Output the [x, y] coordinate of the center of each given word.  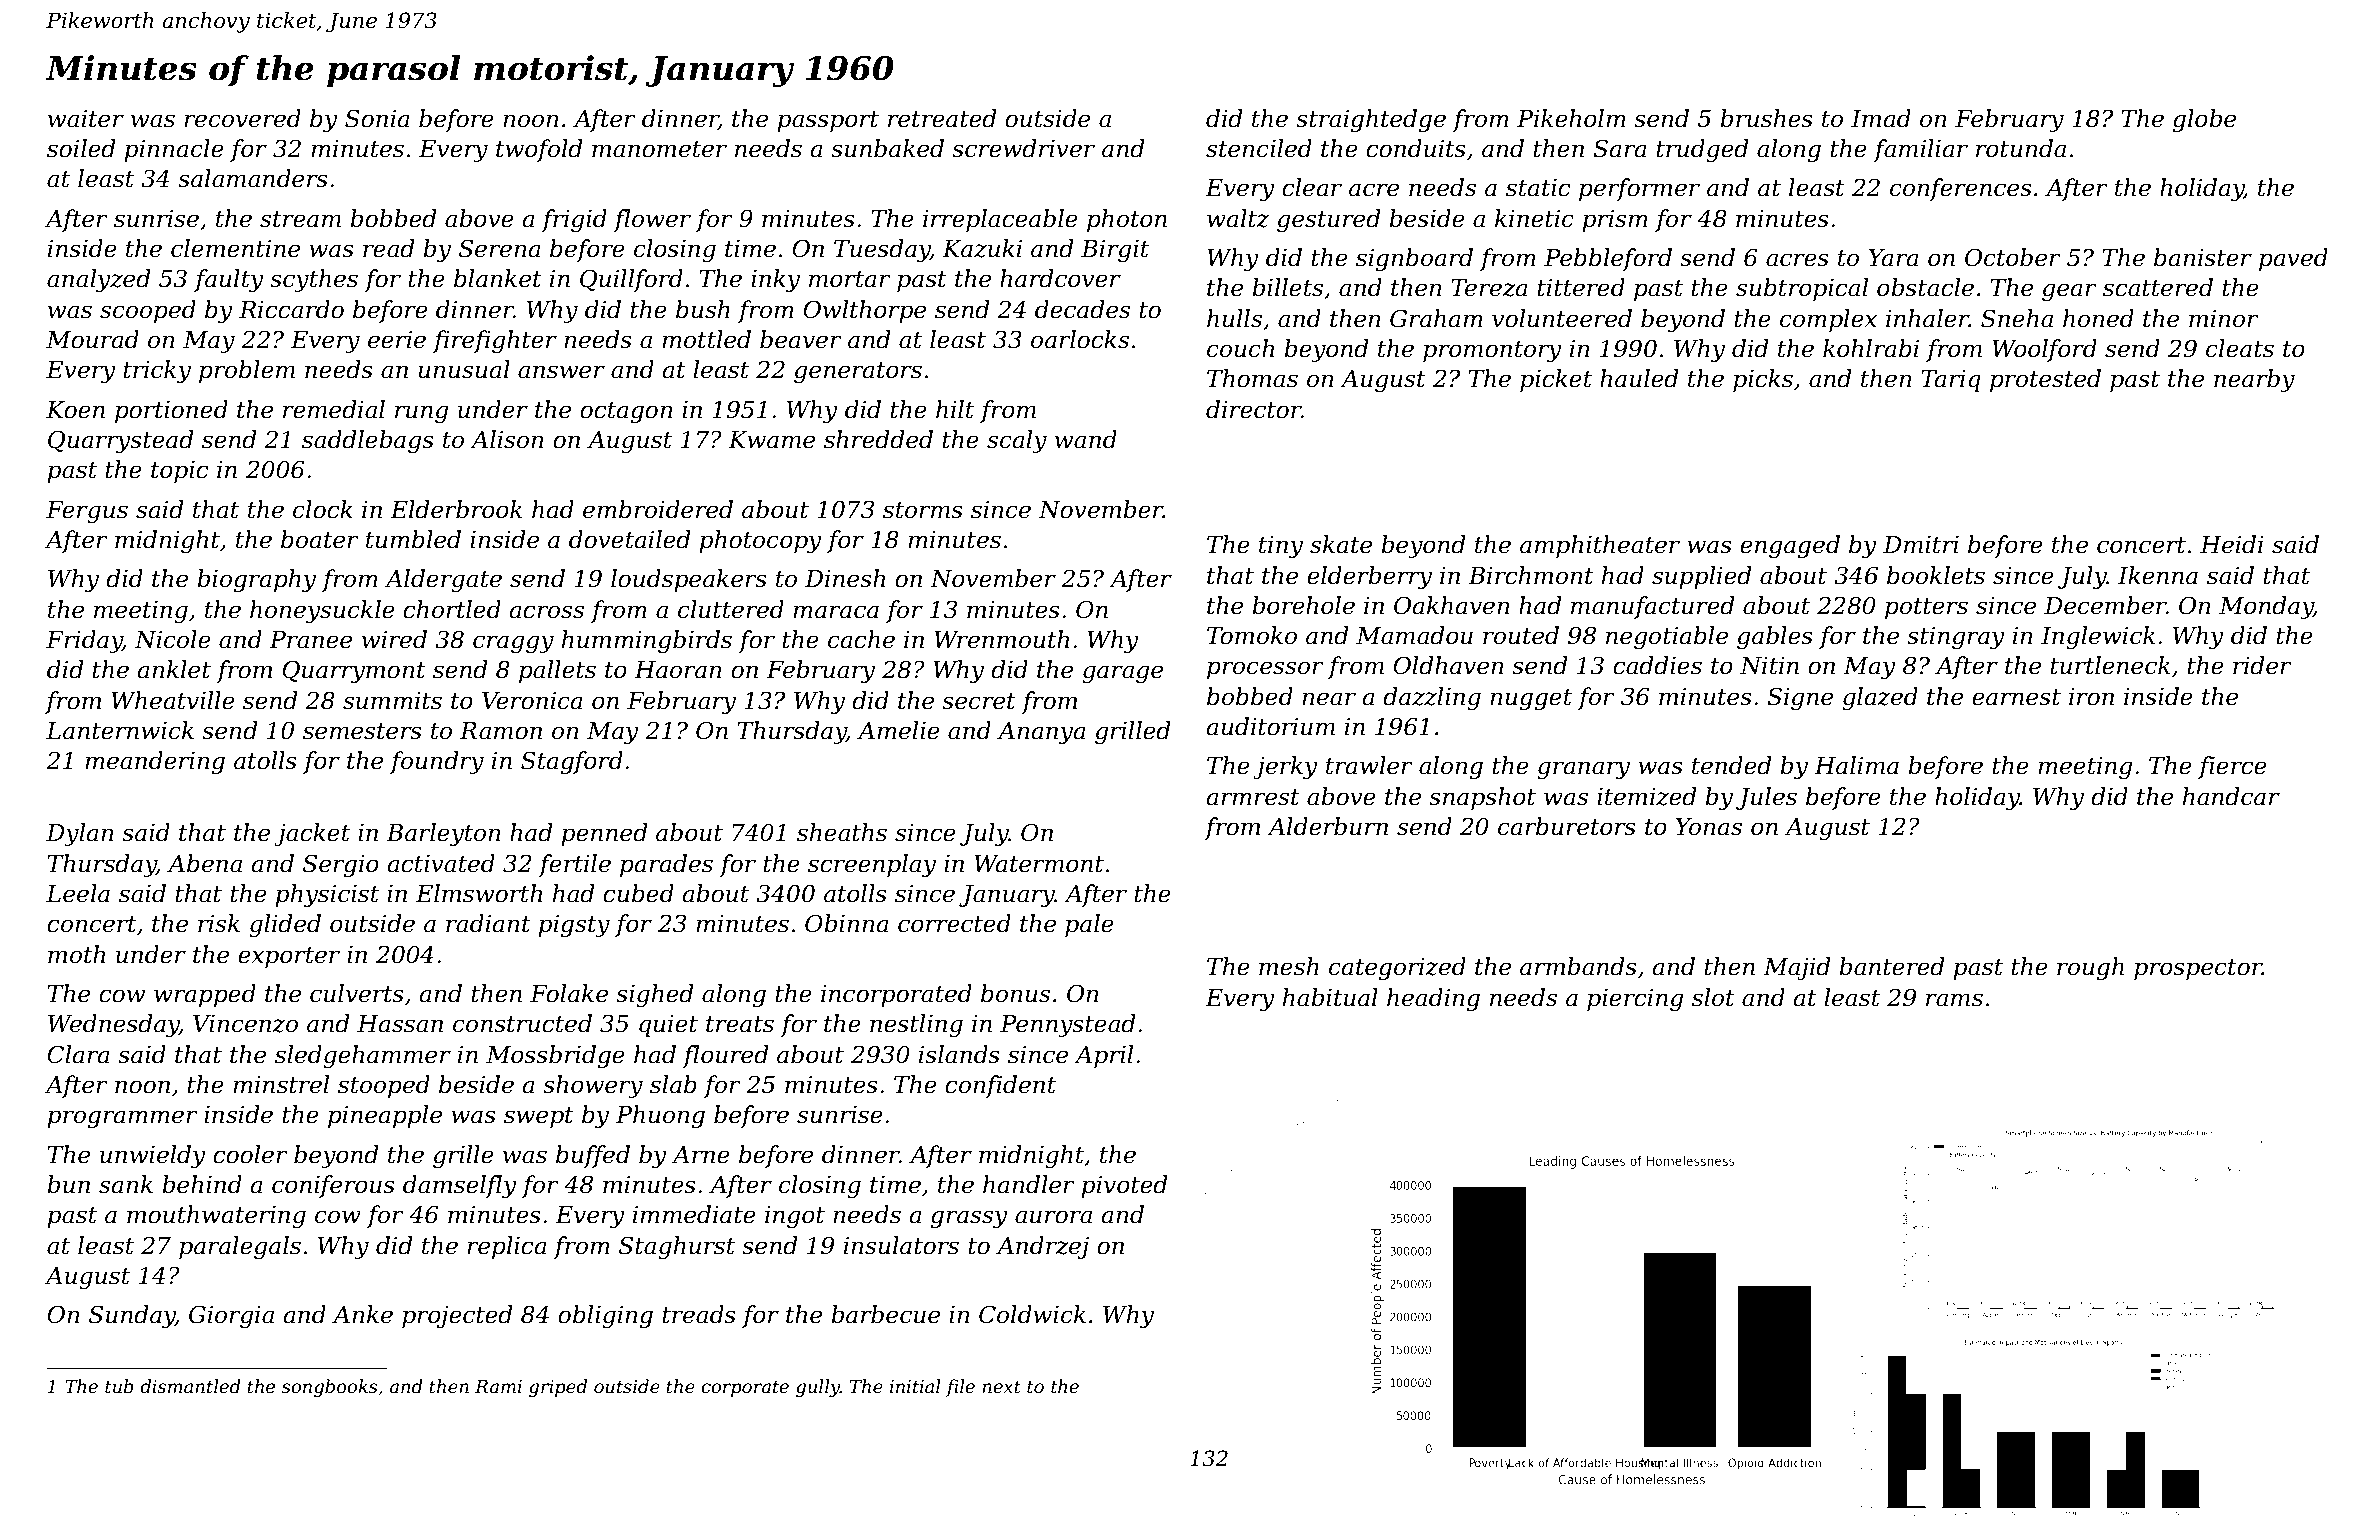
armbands [1578, 966]
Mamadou [1414, 635]
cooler [250, 1154]
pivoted [1124, 1186]
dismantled [190, 1386]
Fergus [87, 512]
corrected [954, 923]
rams [1954, 1000]
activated [441, 863]
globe [2204, 120]
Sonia [377, 118]
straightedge [1371, 120]
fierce [2232, 767]
